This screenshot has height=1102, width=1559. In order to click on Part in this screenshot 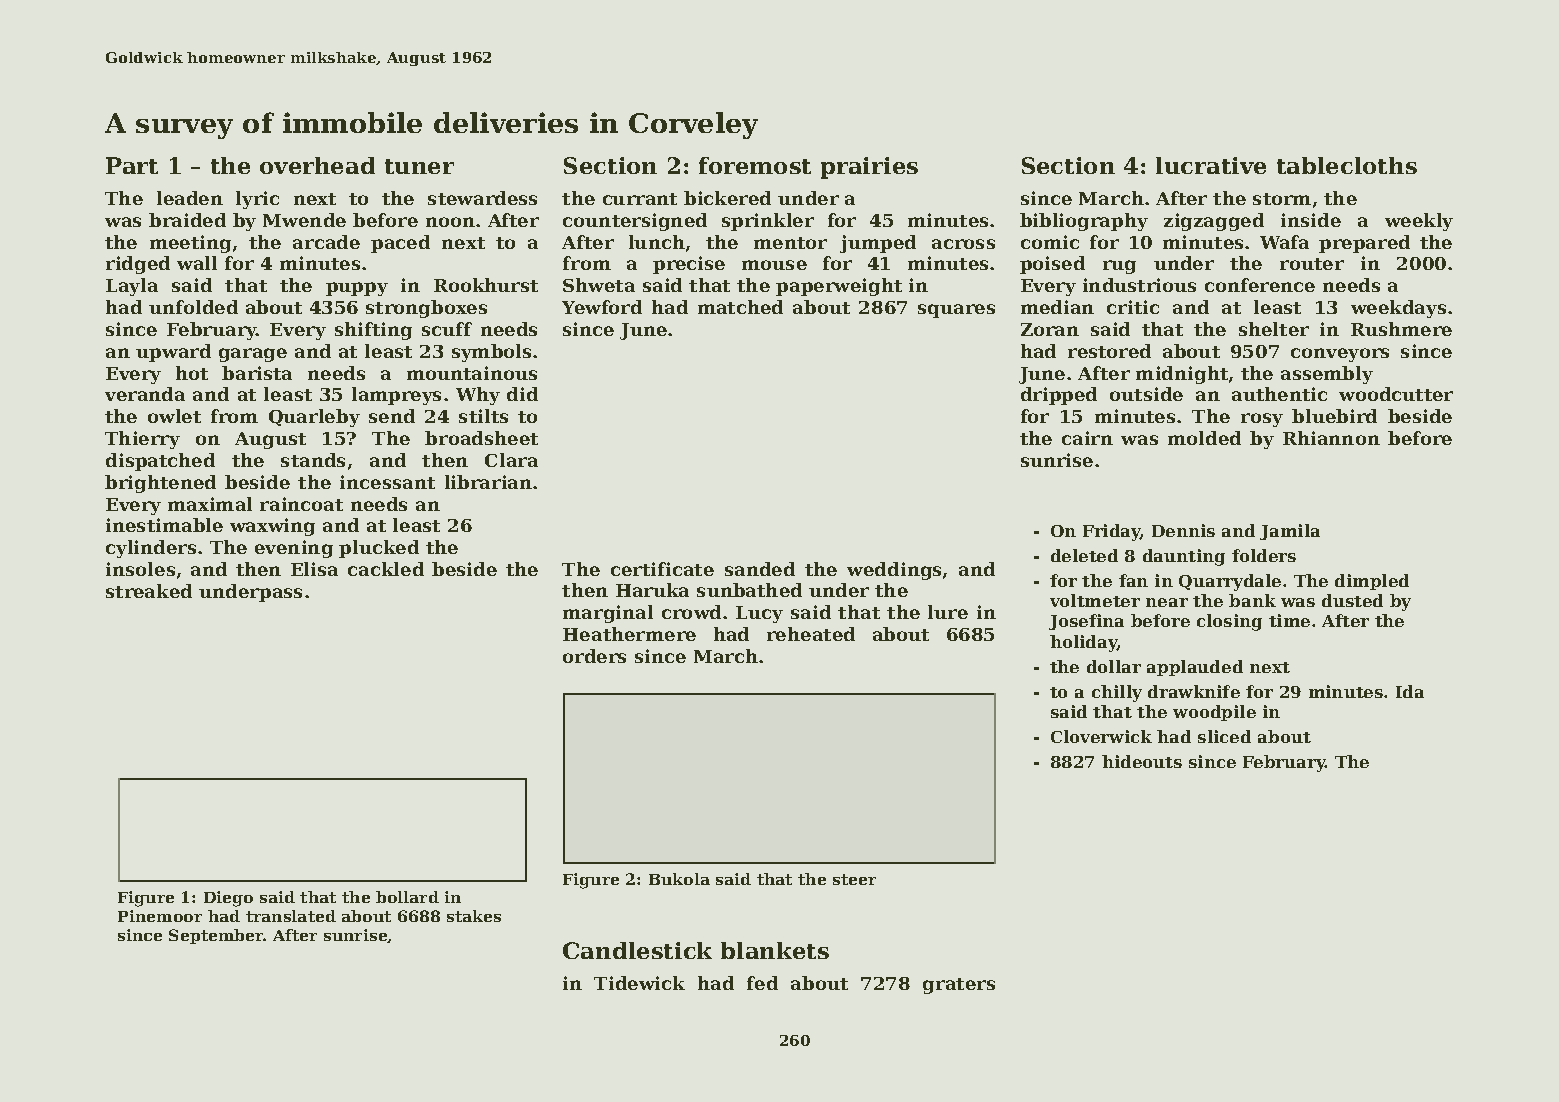, I will do `click(132, 165)`.
